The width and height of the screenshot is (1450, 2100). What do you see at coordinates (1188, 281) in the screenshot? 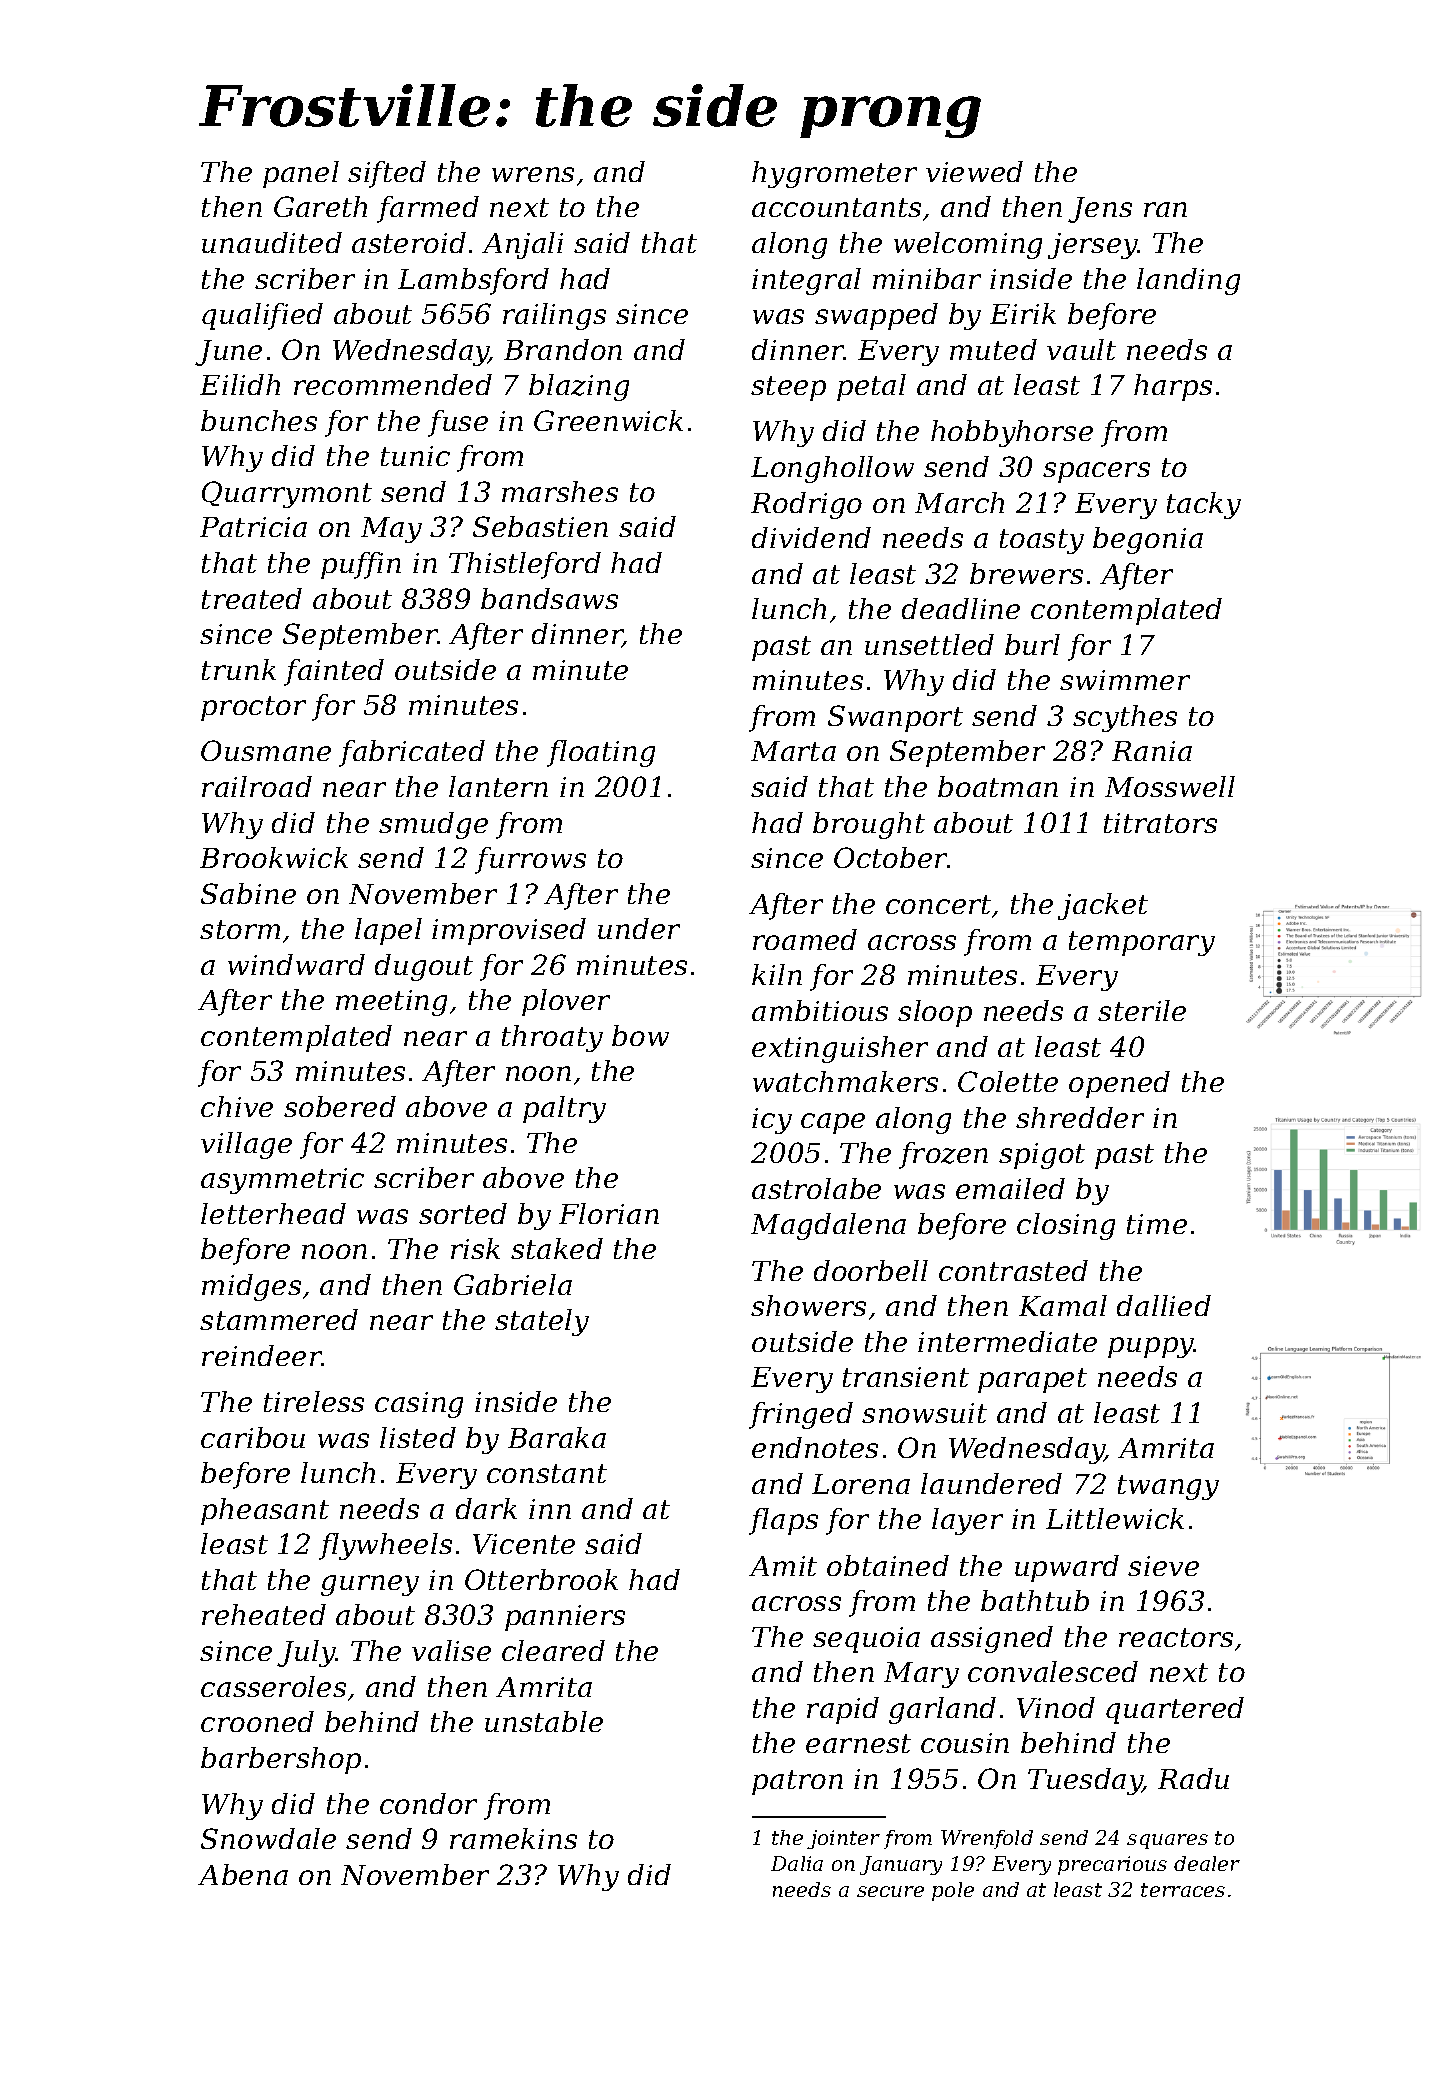
I see `landing` at bounding box center [1188, 281].
